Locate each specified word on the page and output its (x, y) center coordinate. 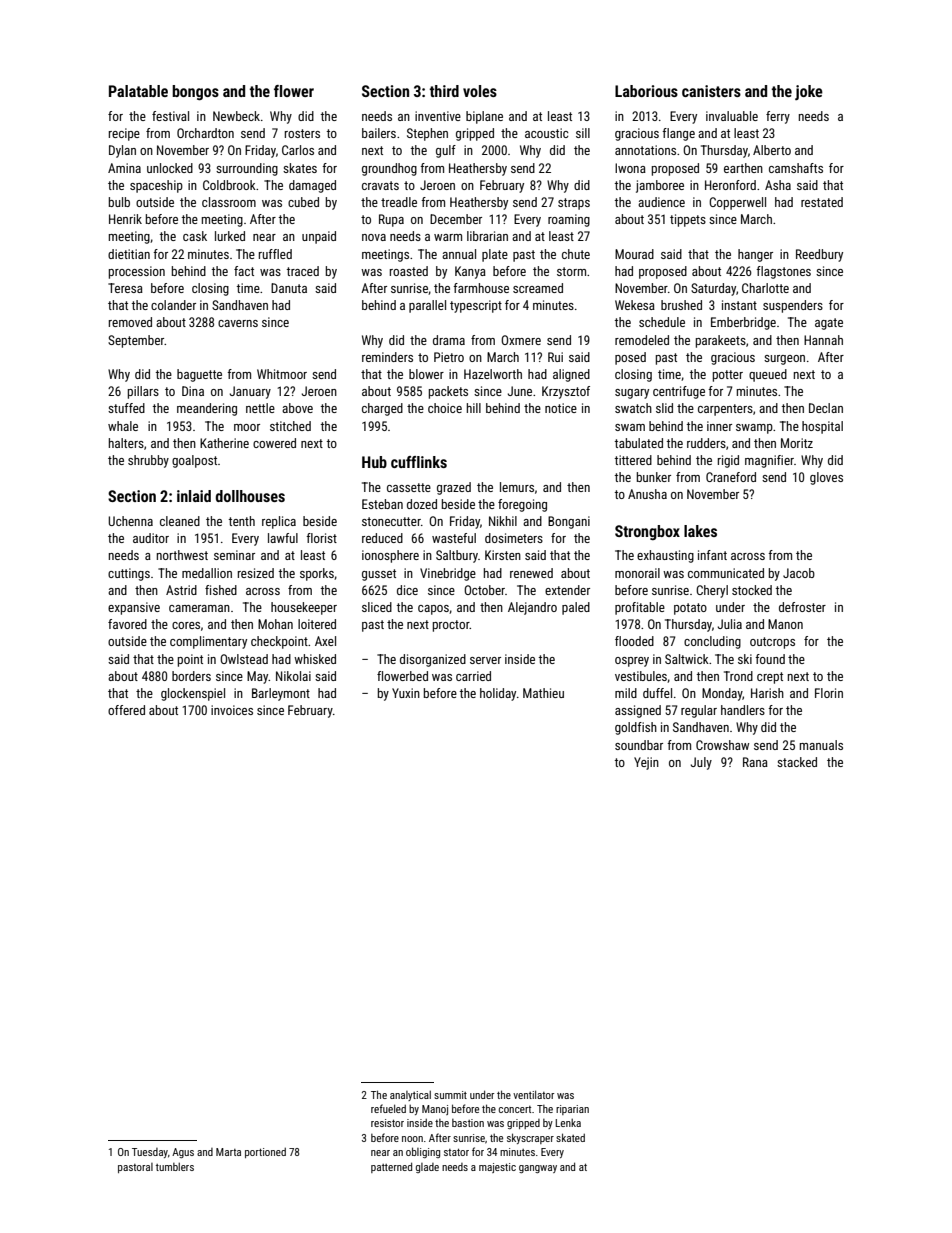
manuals (821, 745)
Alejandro (532, 608)
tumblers (175, 1166)
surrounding (247, 169)
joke (809, 92)
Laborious (646, 91)
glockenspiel (193, 694)
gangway (538, 1169)
